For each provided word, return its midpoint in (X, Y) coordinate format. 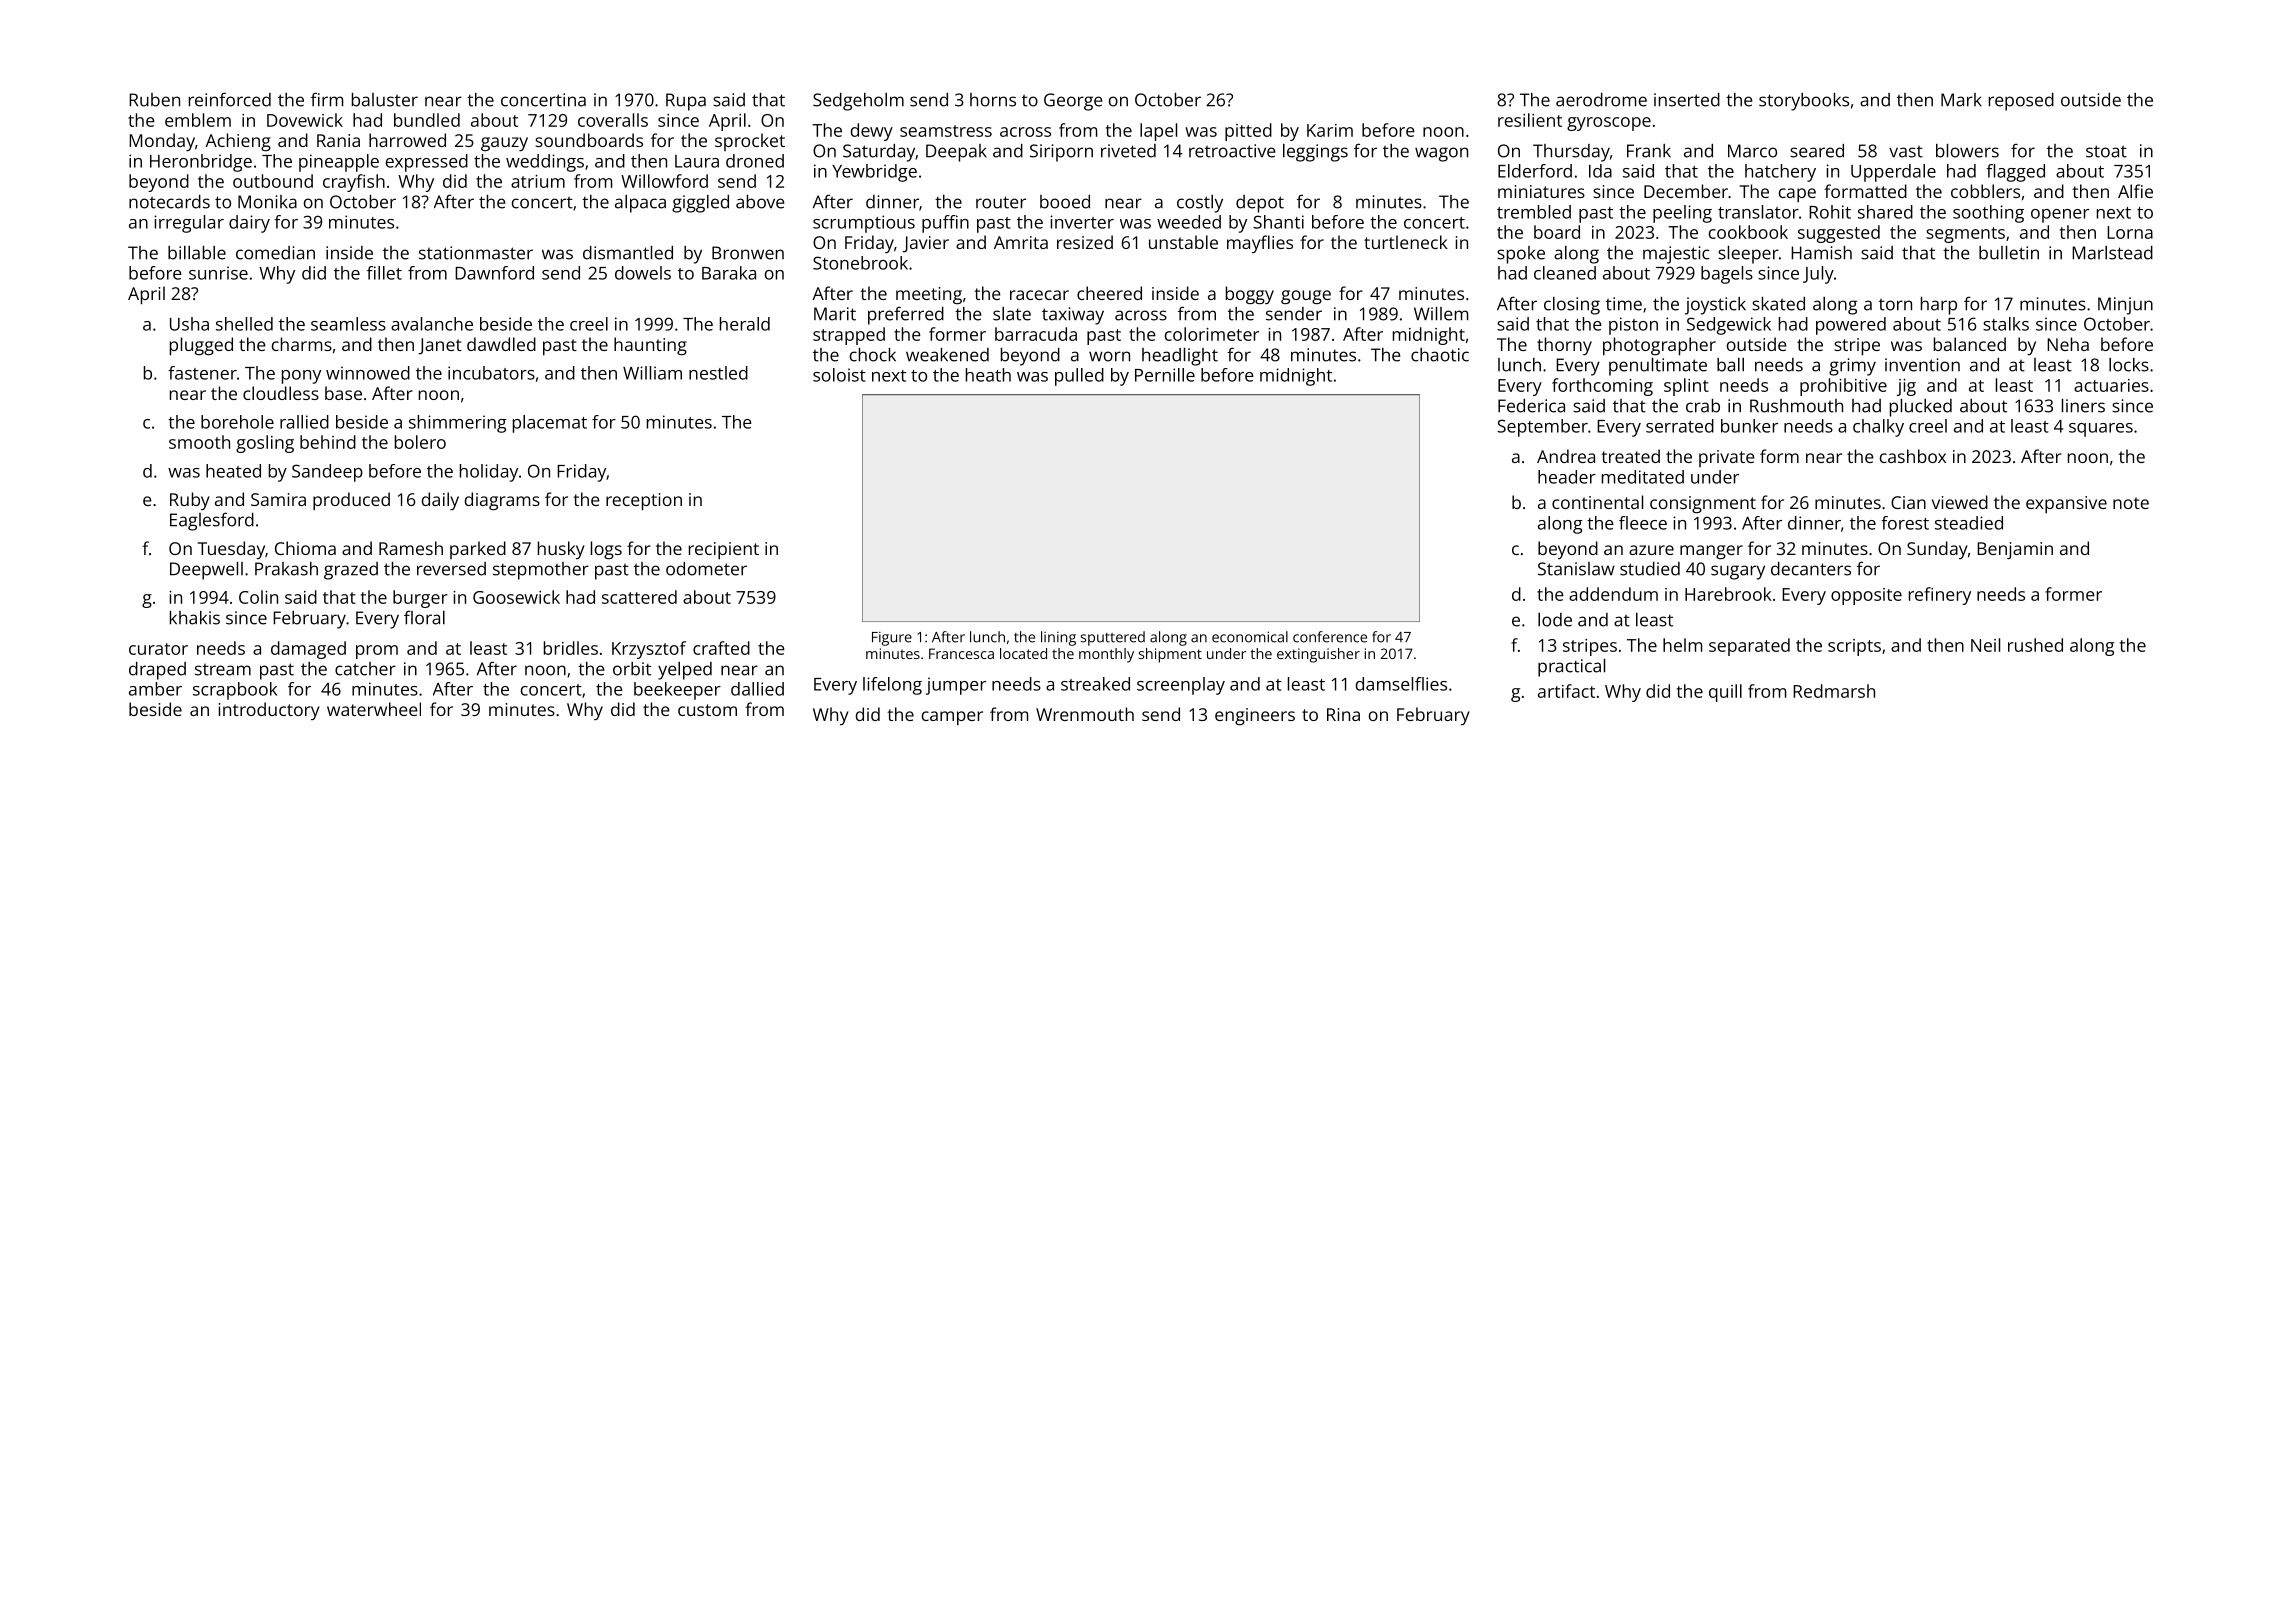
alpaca (640, 204)
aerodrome (1601, 100)
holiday (489, 473)
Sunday (1937, 550)
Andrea (1566, 456)
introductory (269, 711)
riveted (1128, 151)
